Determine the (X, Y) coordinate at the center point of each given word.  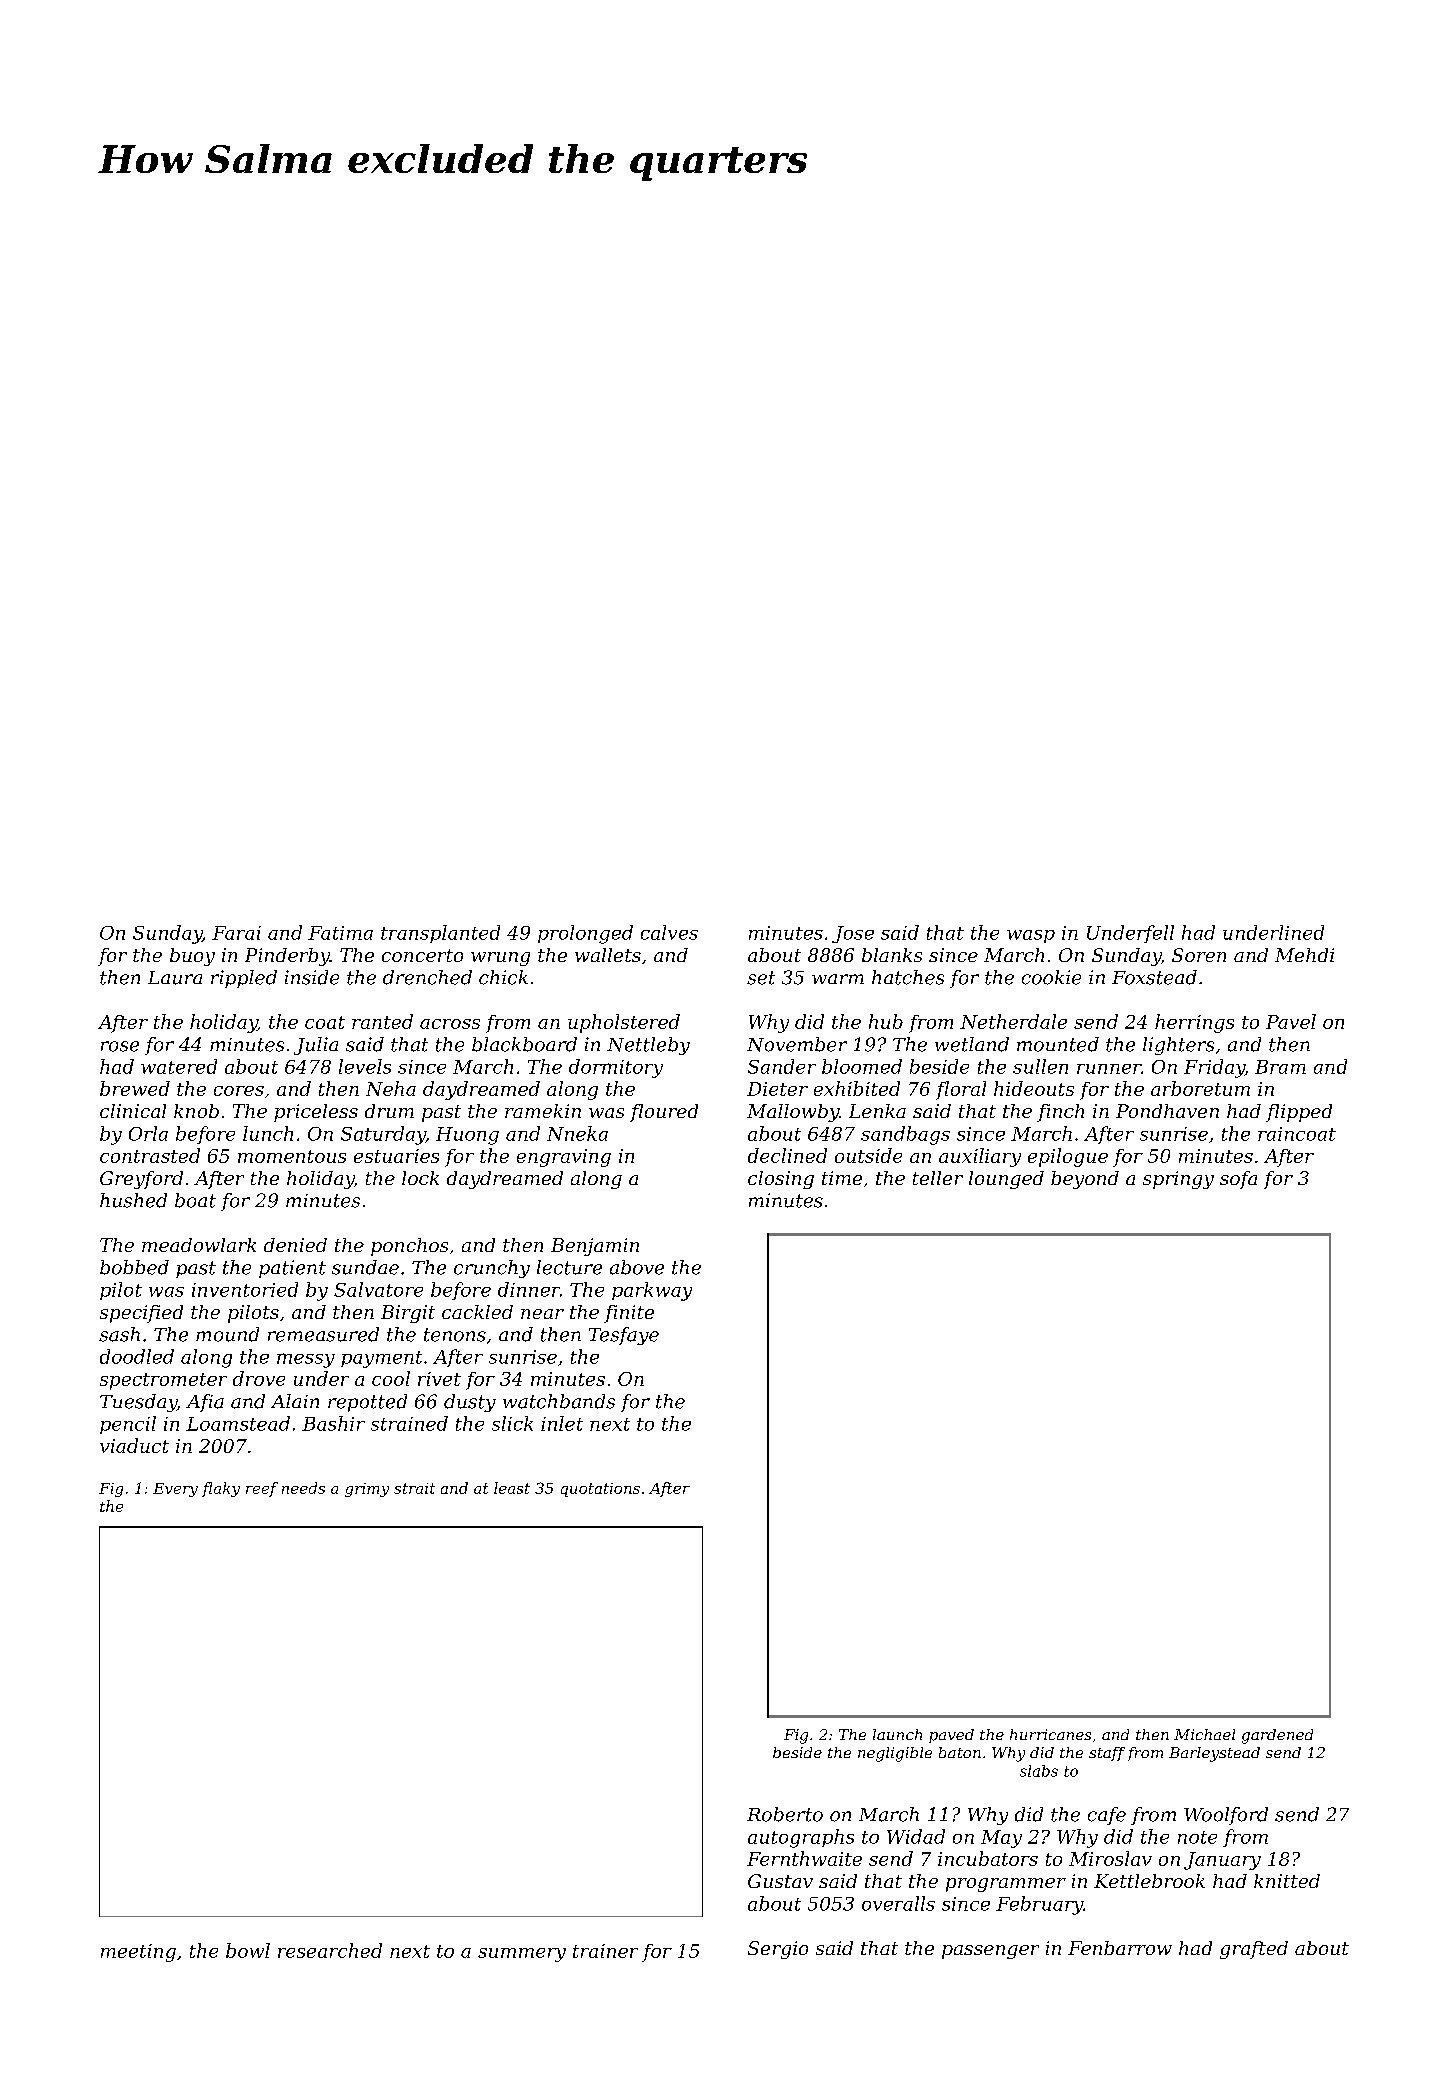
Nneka (577, 1133)
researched (330, 1950)
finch (1060, 1113)
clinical (133, 1111)
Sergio (778, 1950)
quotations (600, 1490)
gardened (1277, 1736)
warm (838, 979)
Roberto (785, 1814)
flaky (221, 1489)
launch (897, 1734)
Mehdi (1304, 955)
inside (312, 977)
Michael (1204, 1734)
